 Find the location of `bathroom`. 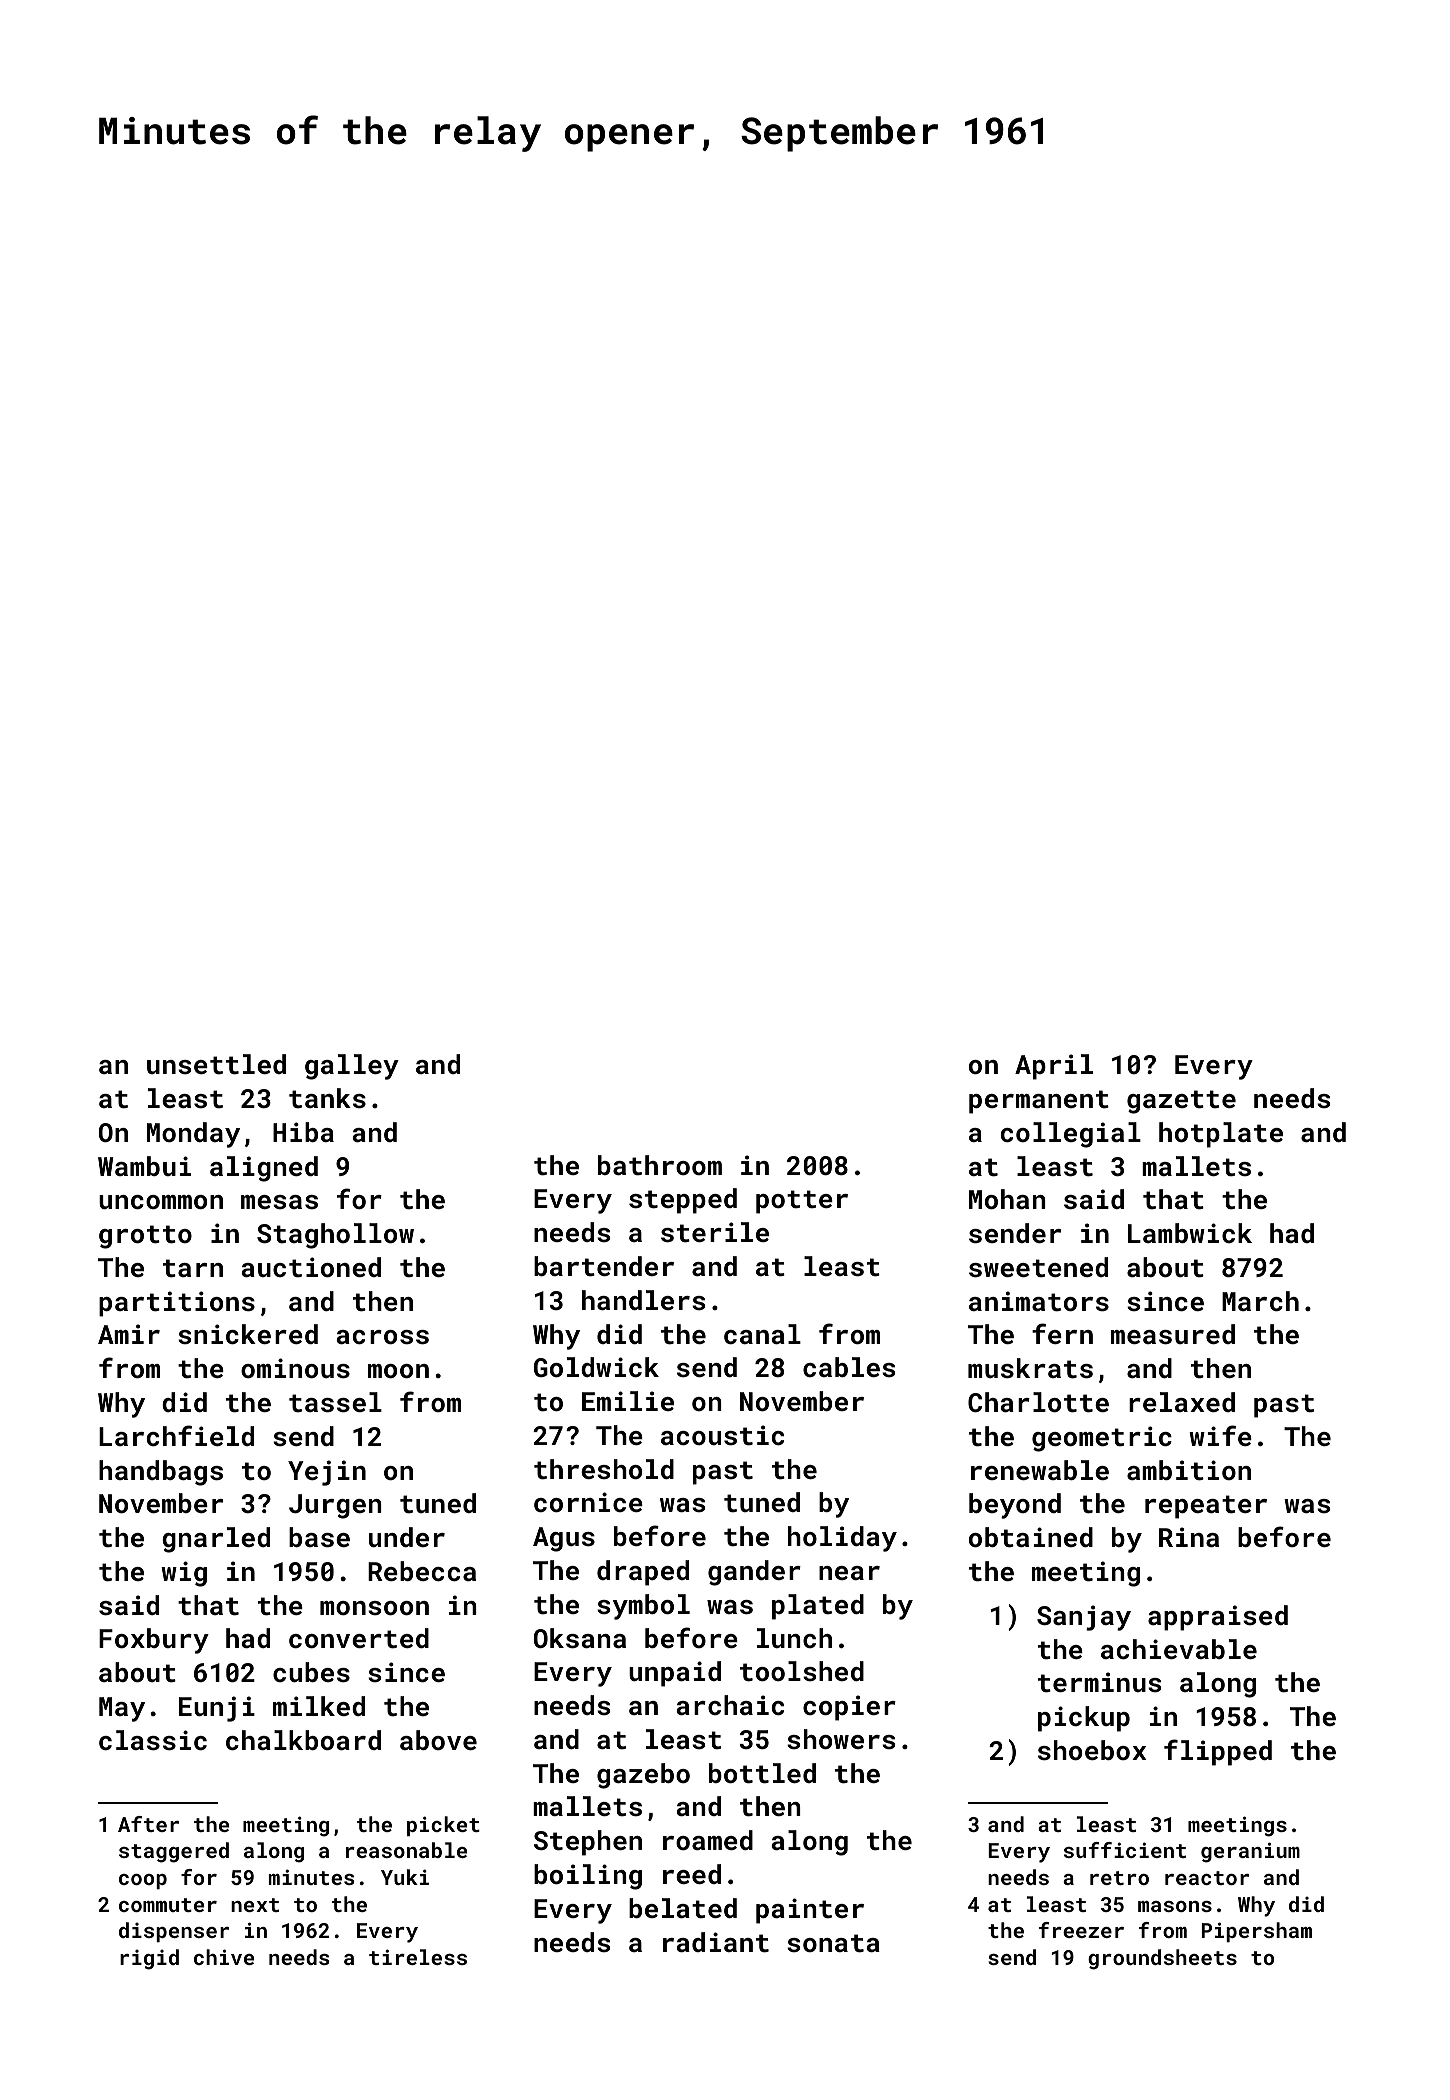

bathroom is located at coordinates (660, 1165).
